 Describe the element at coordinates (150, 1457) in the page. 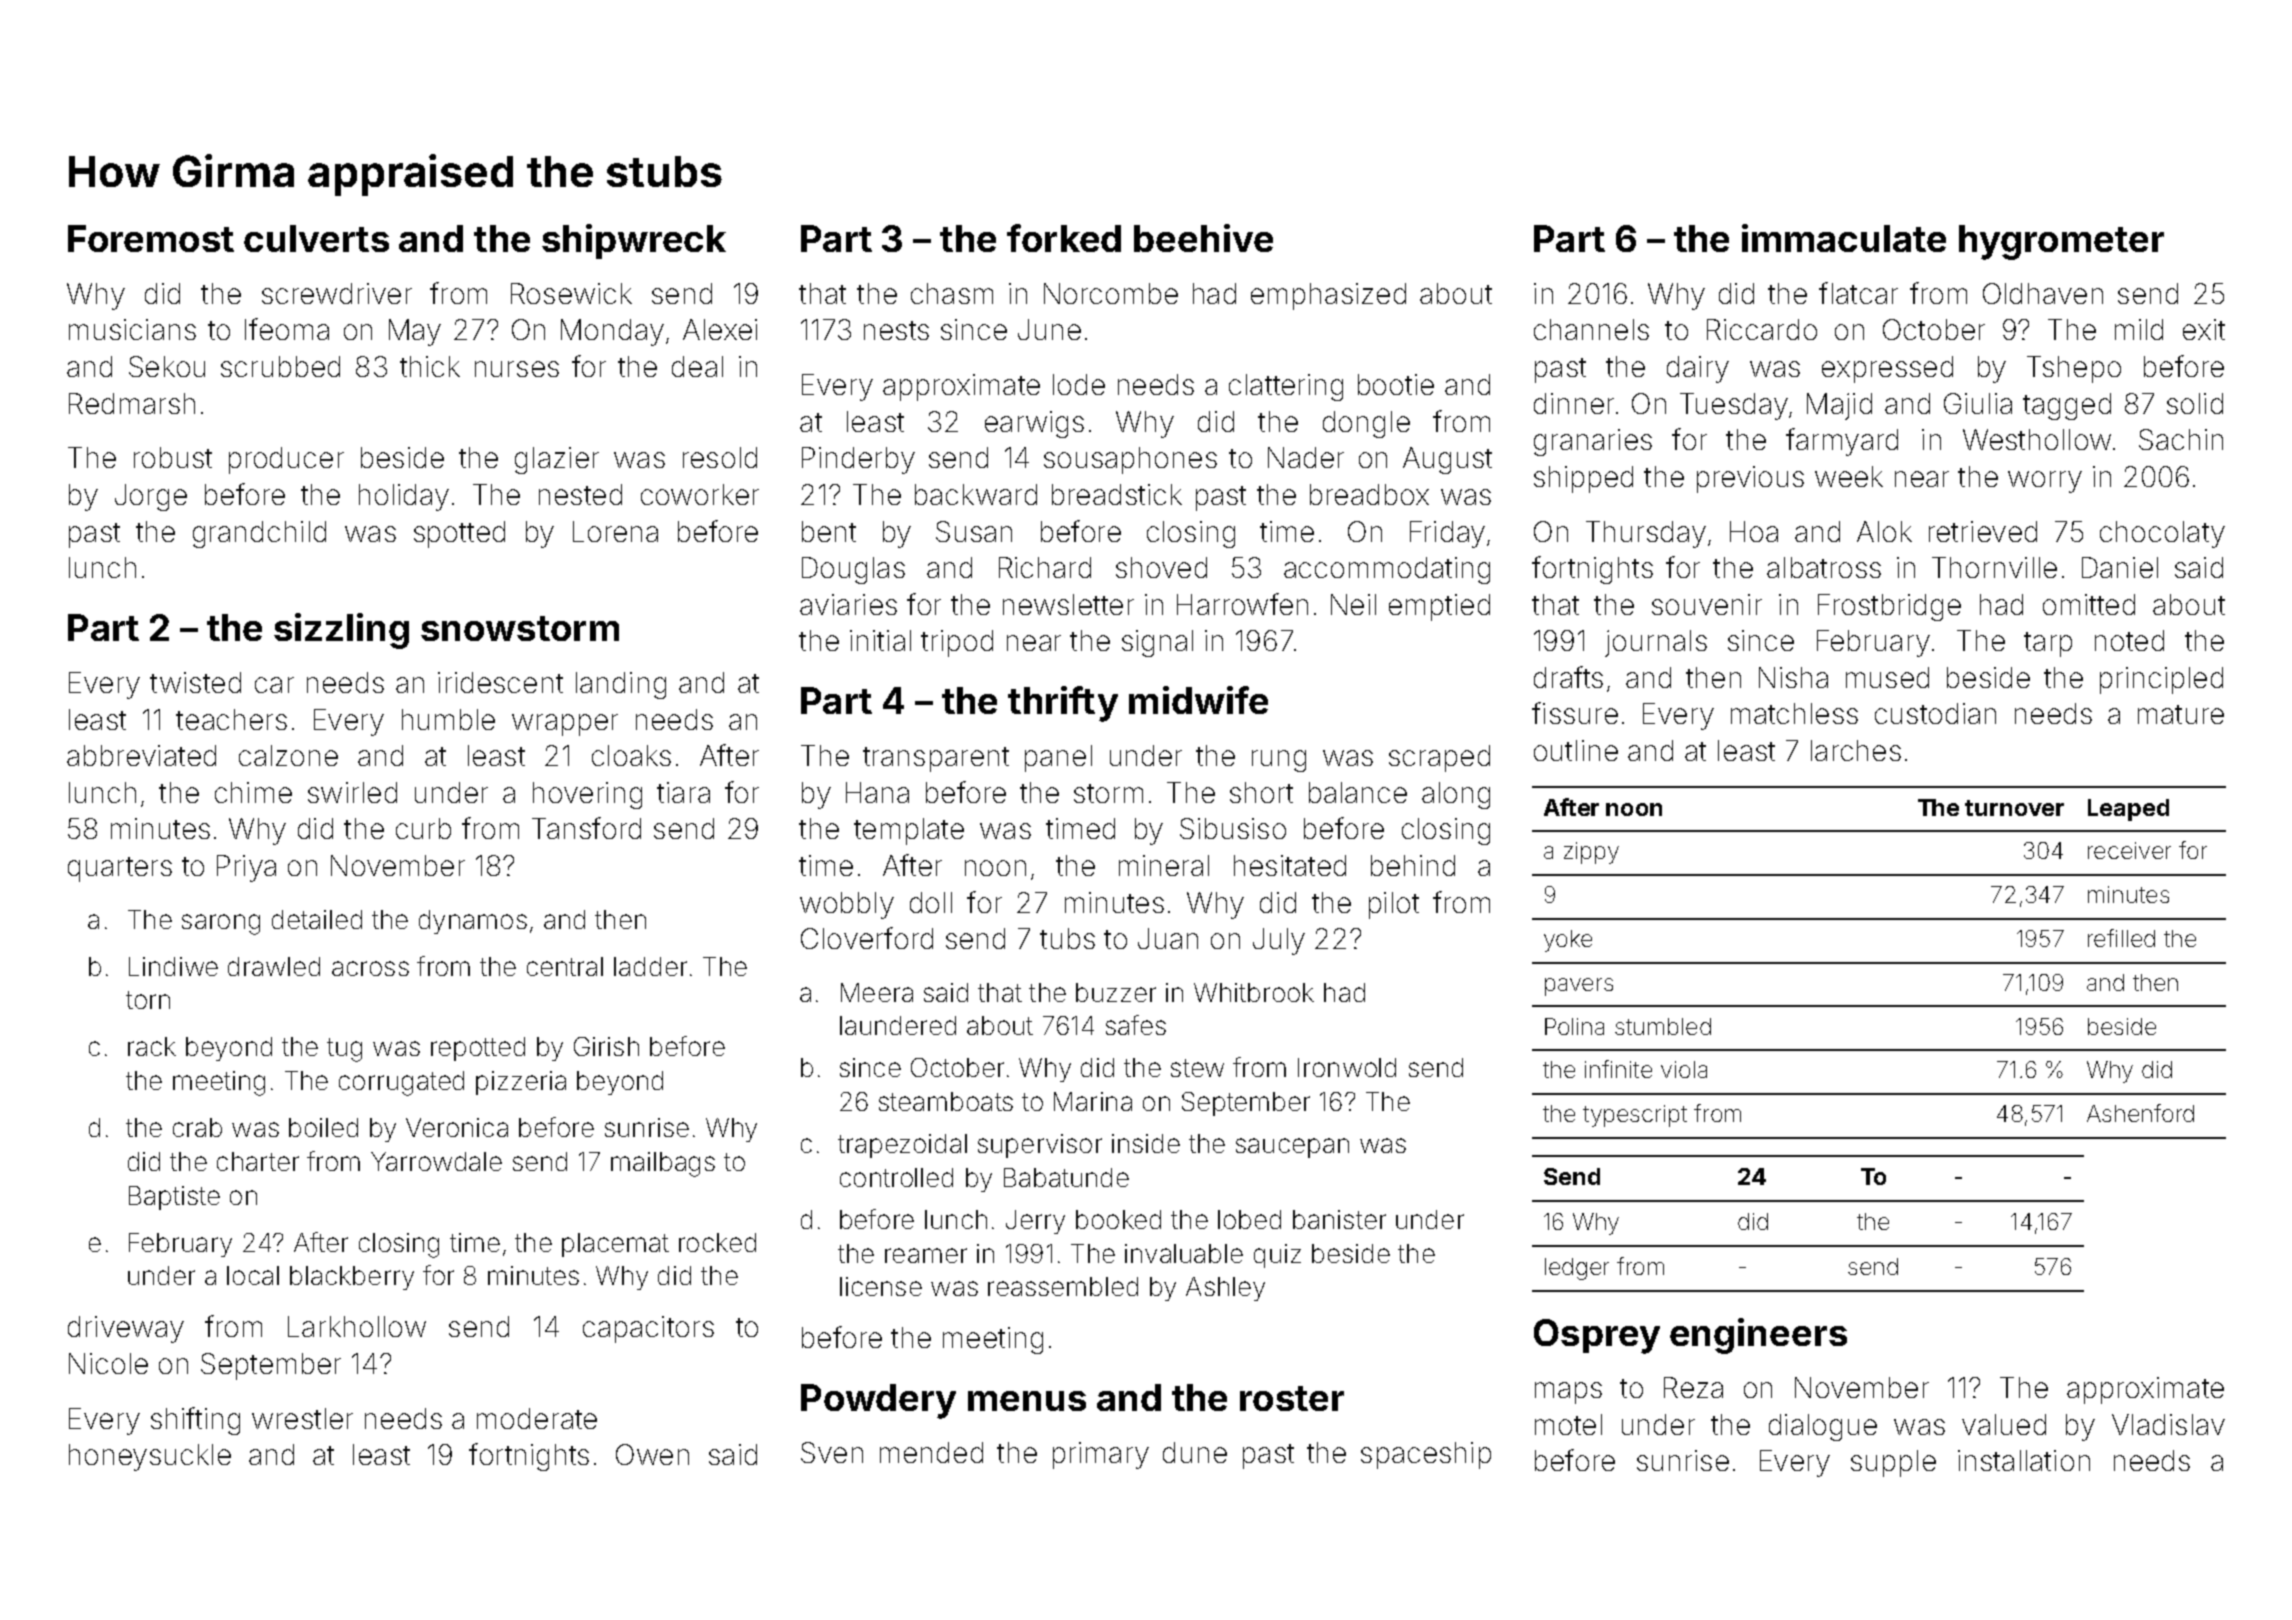

I see `honeysuckle` at that location.
